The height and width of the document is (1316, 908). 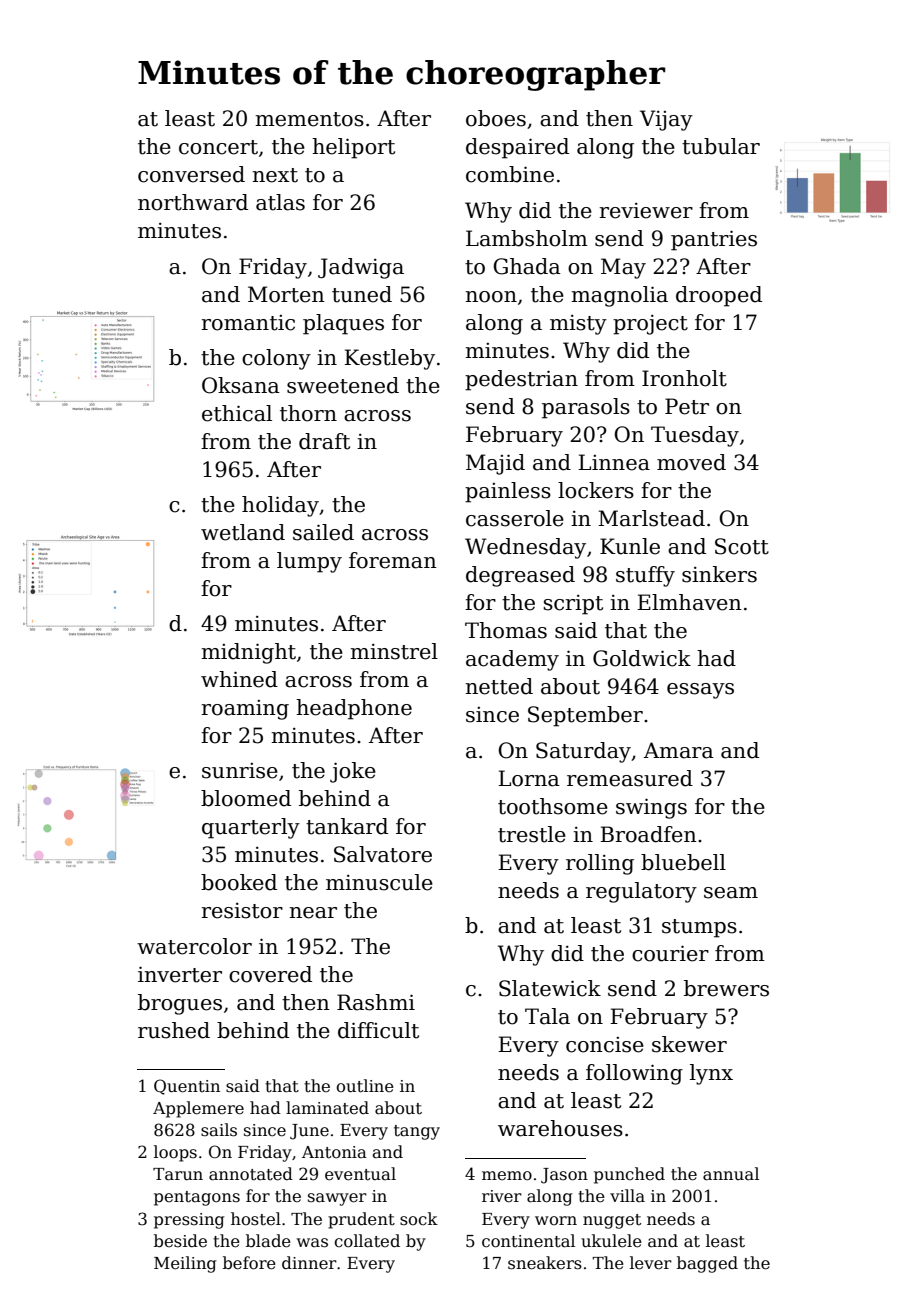 What do you see at coordinates (198, 1109) in the document?
I see `Applemere` at bounding box center [198, 1109].
